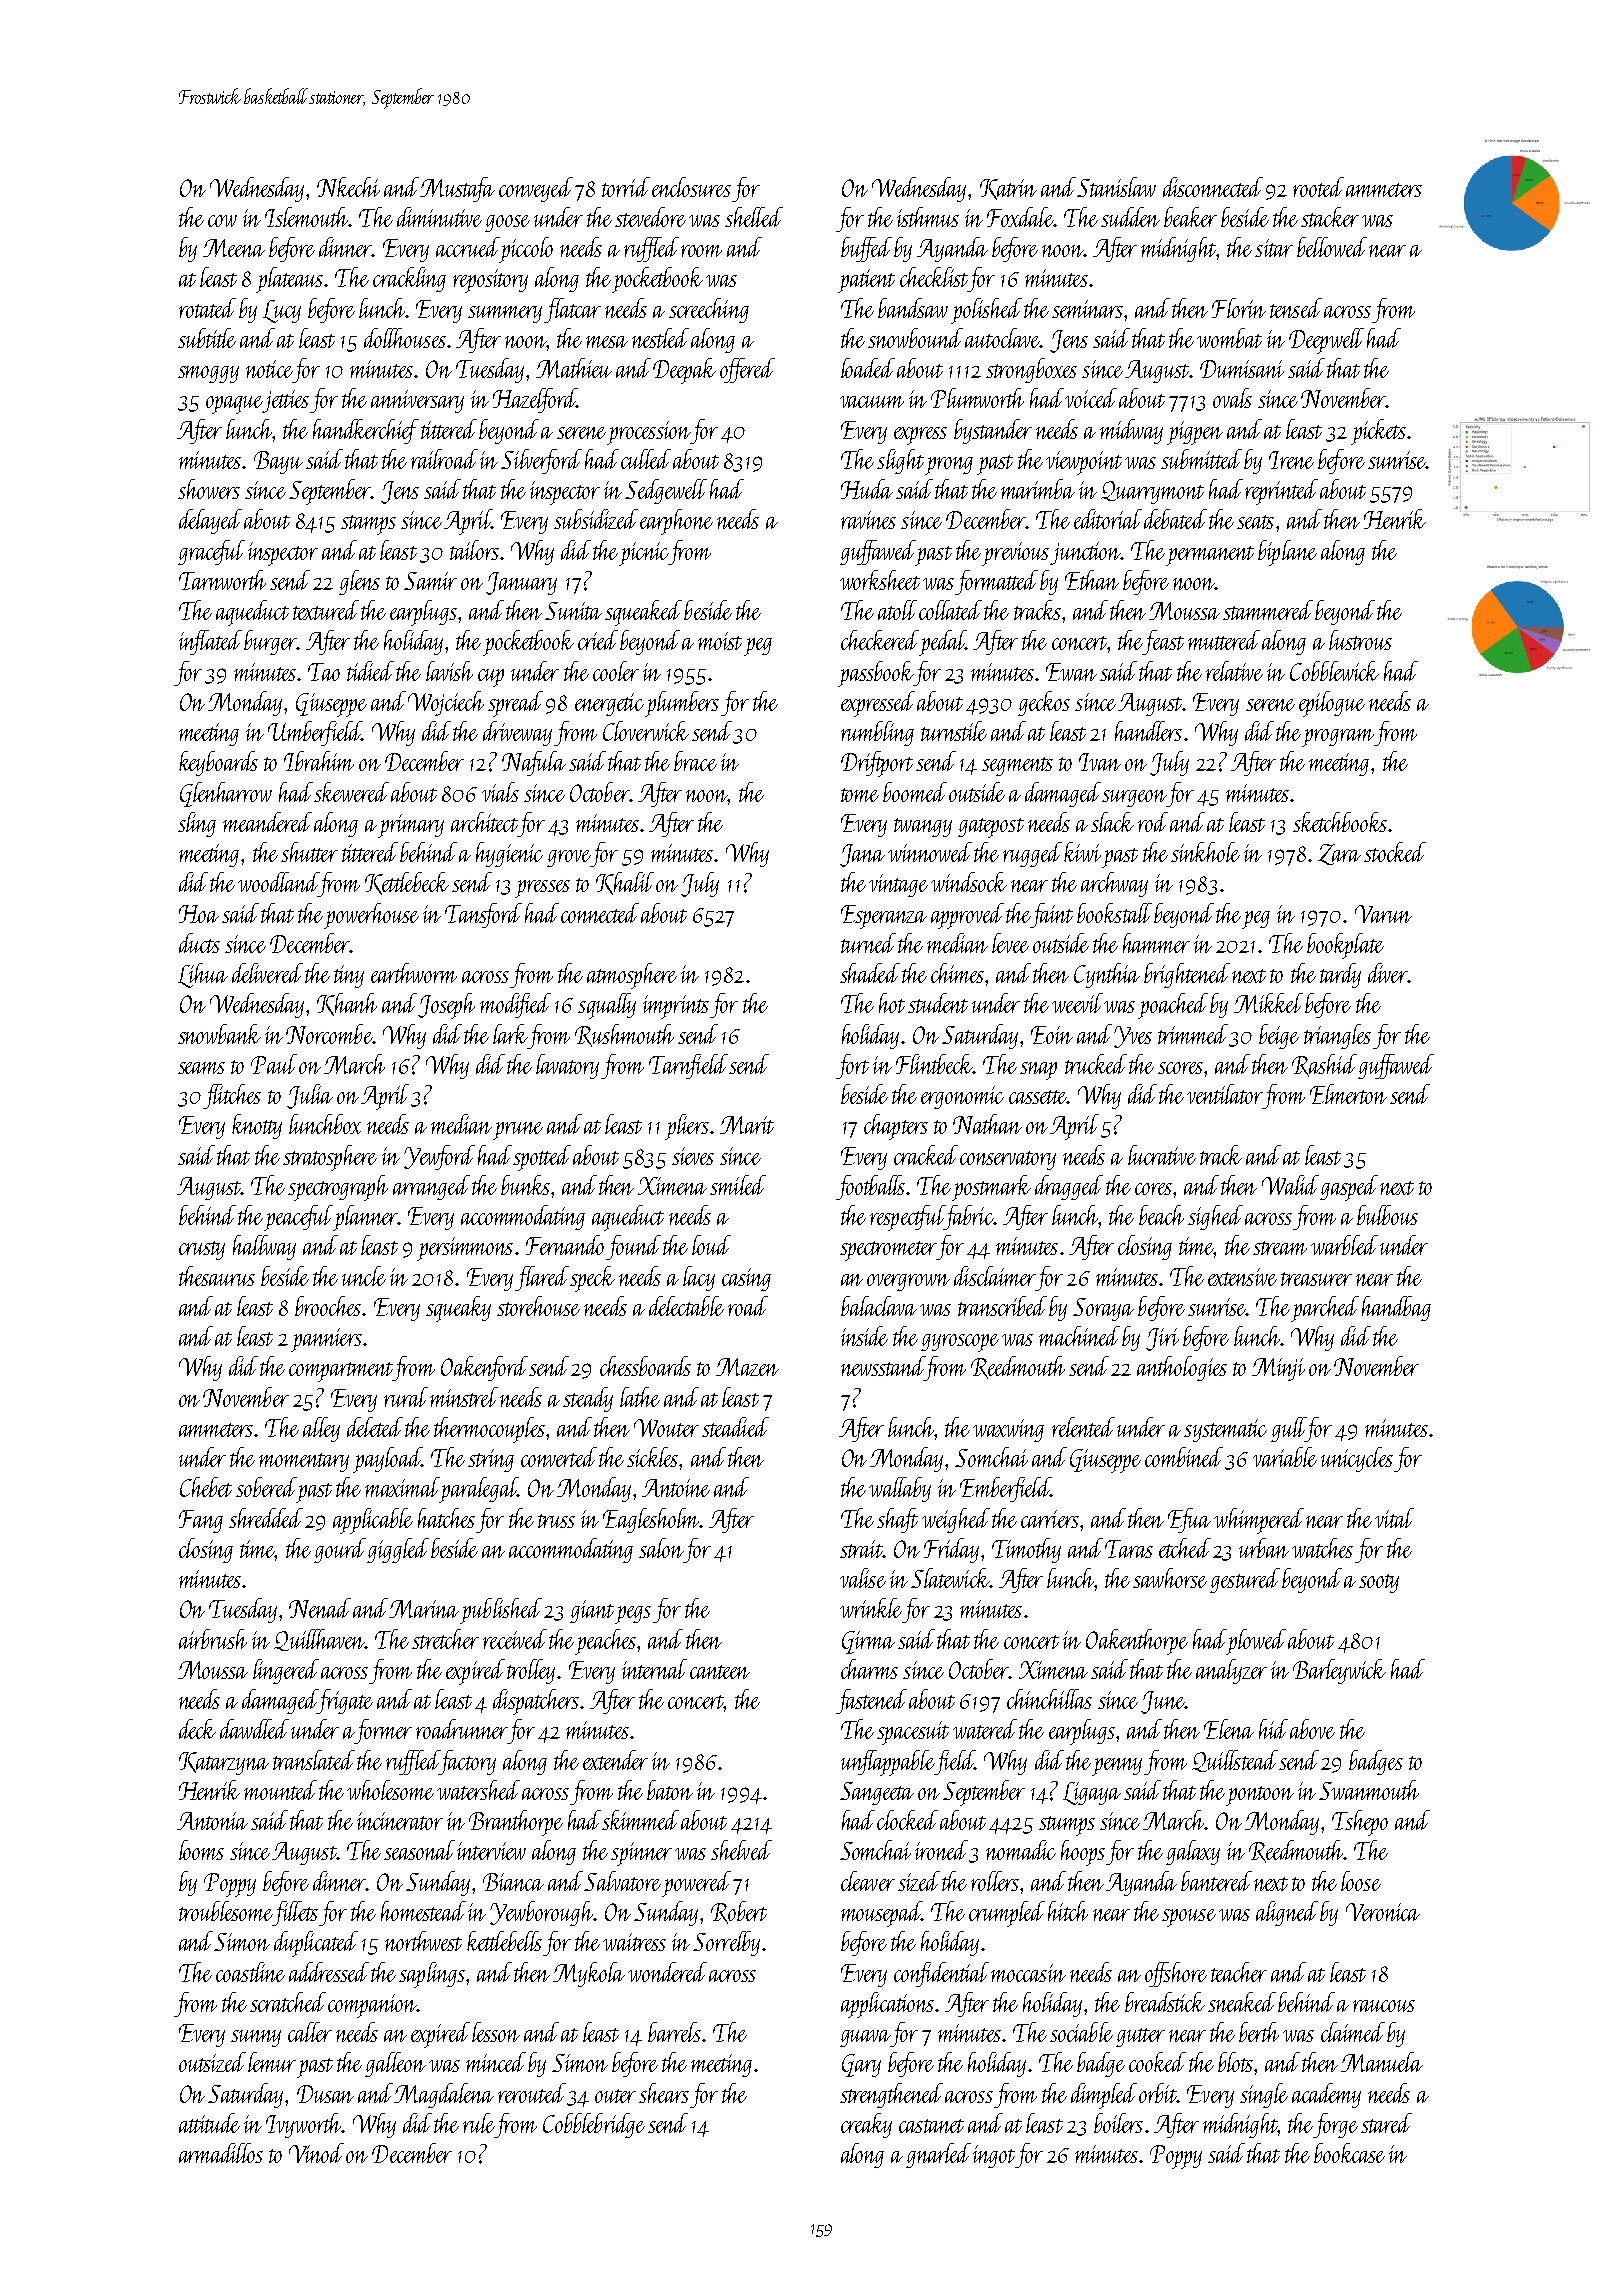  I want to click on boomed, so click(915, 792).
